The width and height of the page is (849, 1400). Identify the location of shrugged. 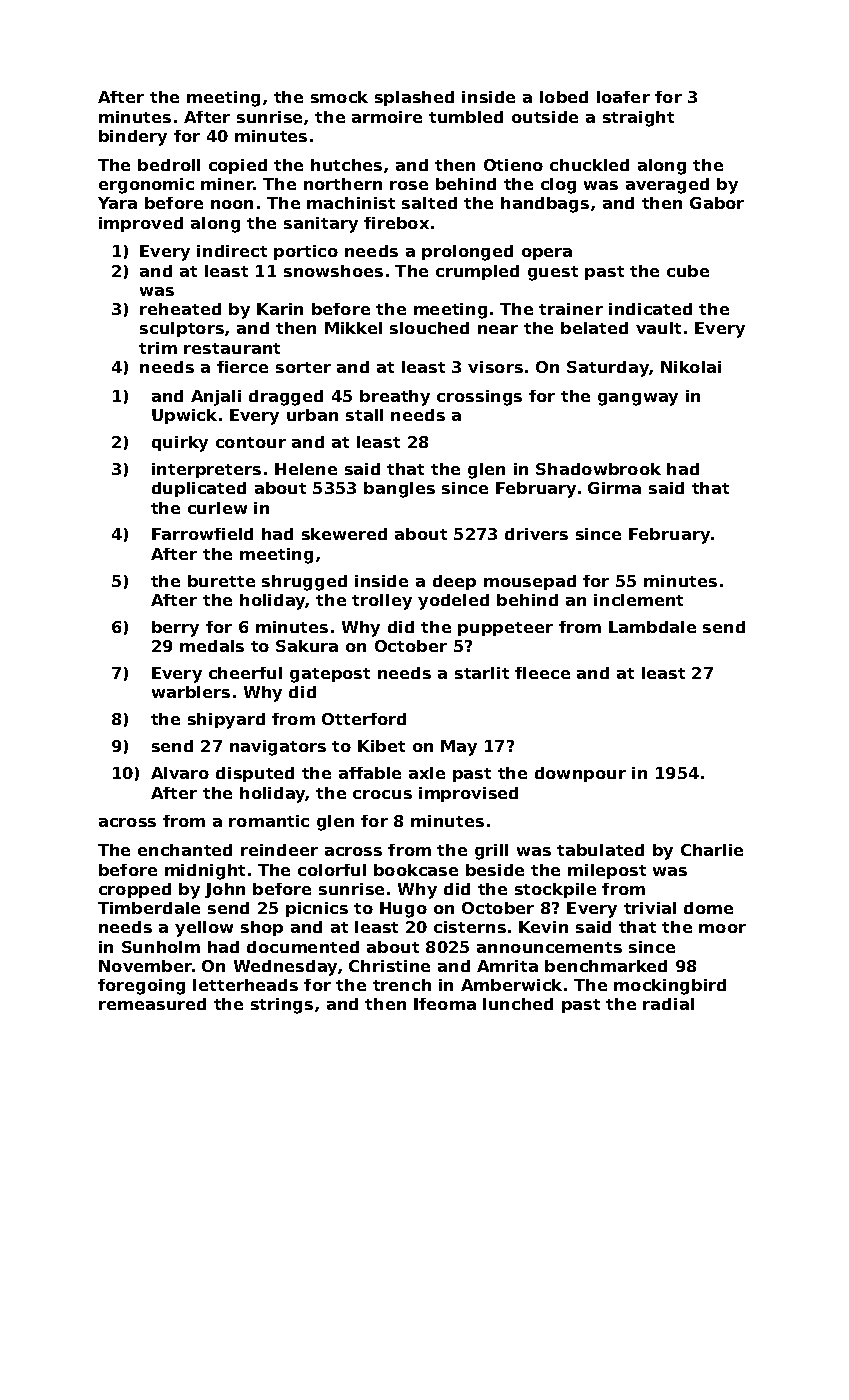
(304, 583).
